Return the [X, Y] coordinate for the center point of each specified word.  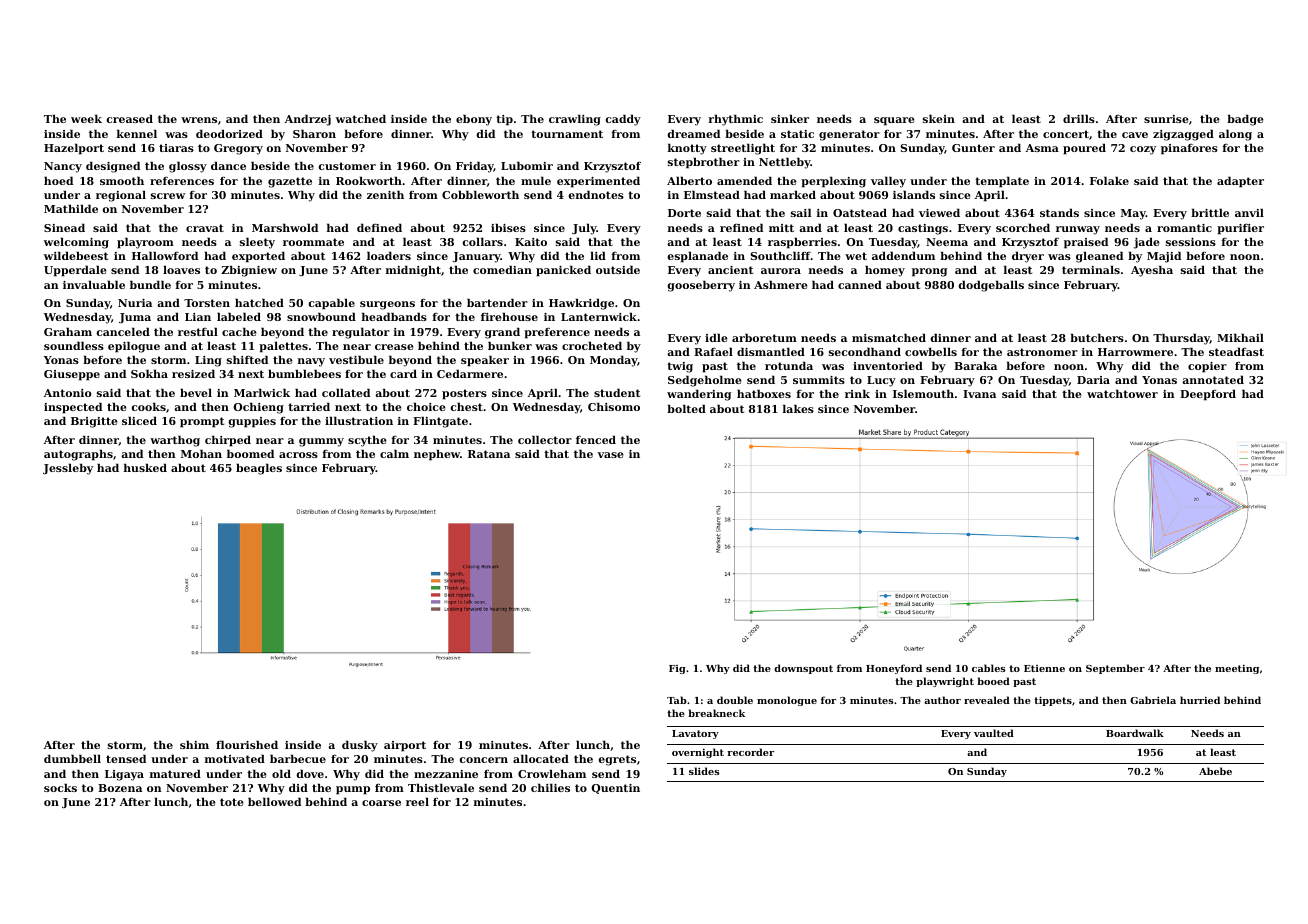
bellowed [274, 801]
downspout [803, 669]
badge [1245, 120]
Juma [135, 318]
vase [610, 455]
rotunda [789, 365]
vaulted [994, 733]
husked [145, 467]
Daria [1093, 380]
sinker [790, 118]
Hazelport [74, 149]
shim [194, 744]
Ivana [979, 394]
